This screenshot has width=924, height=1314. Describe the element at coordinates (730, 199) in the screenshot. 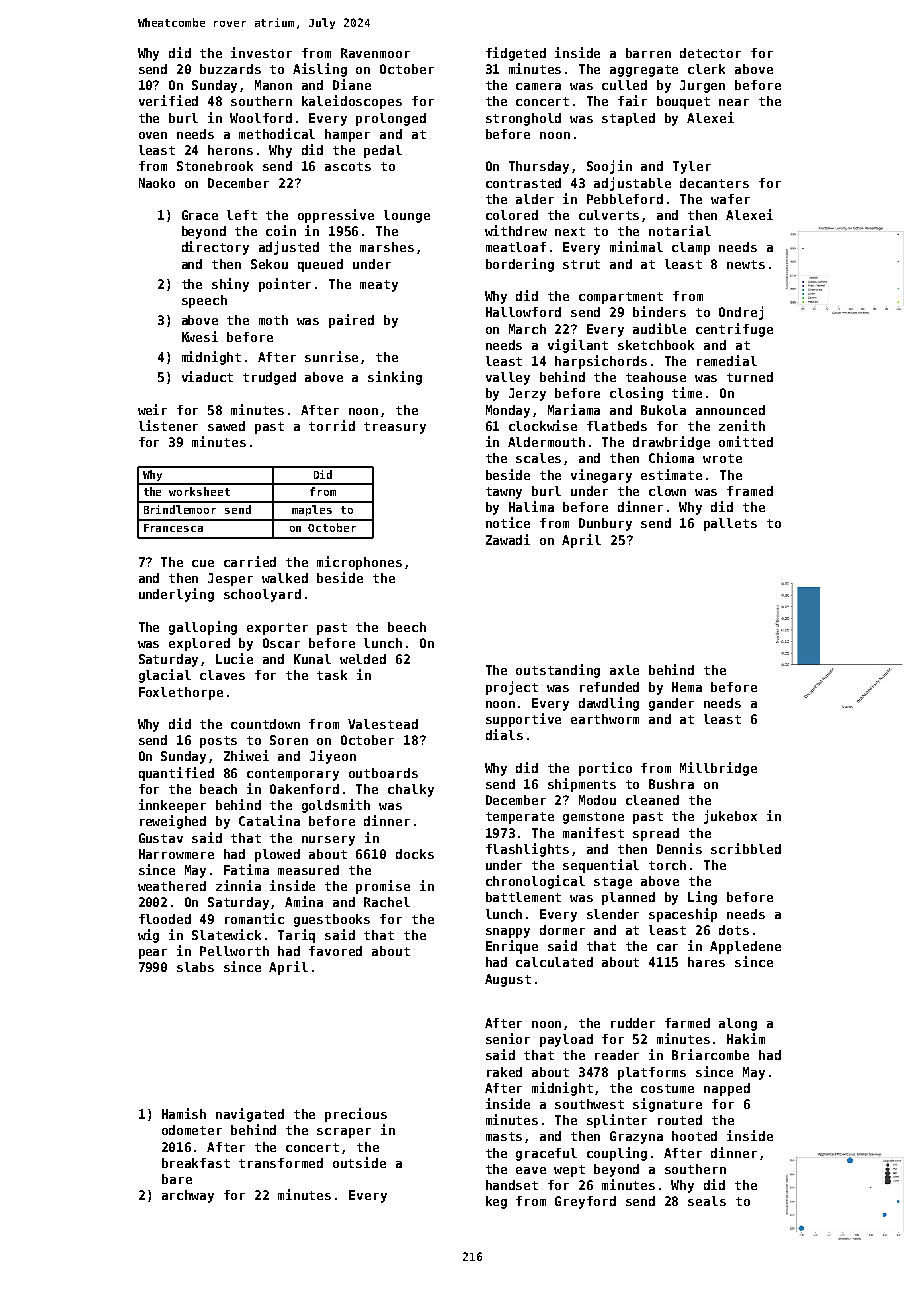

I see `wafer` at that location.
